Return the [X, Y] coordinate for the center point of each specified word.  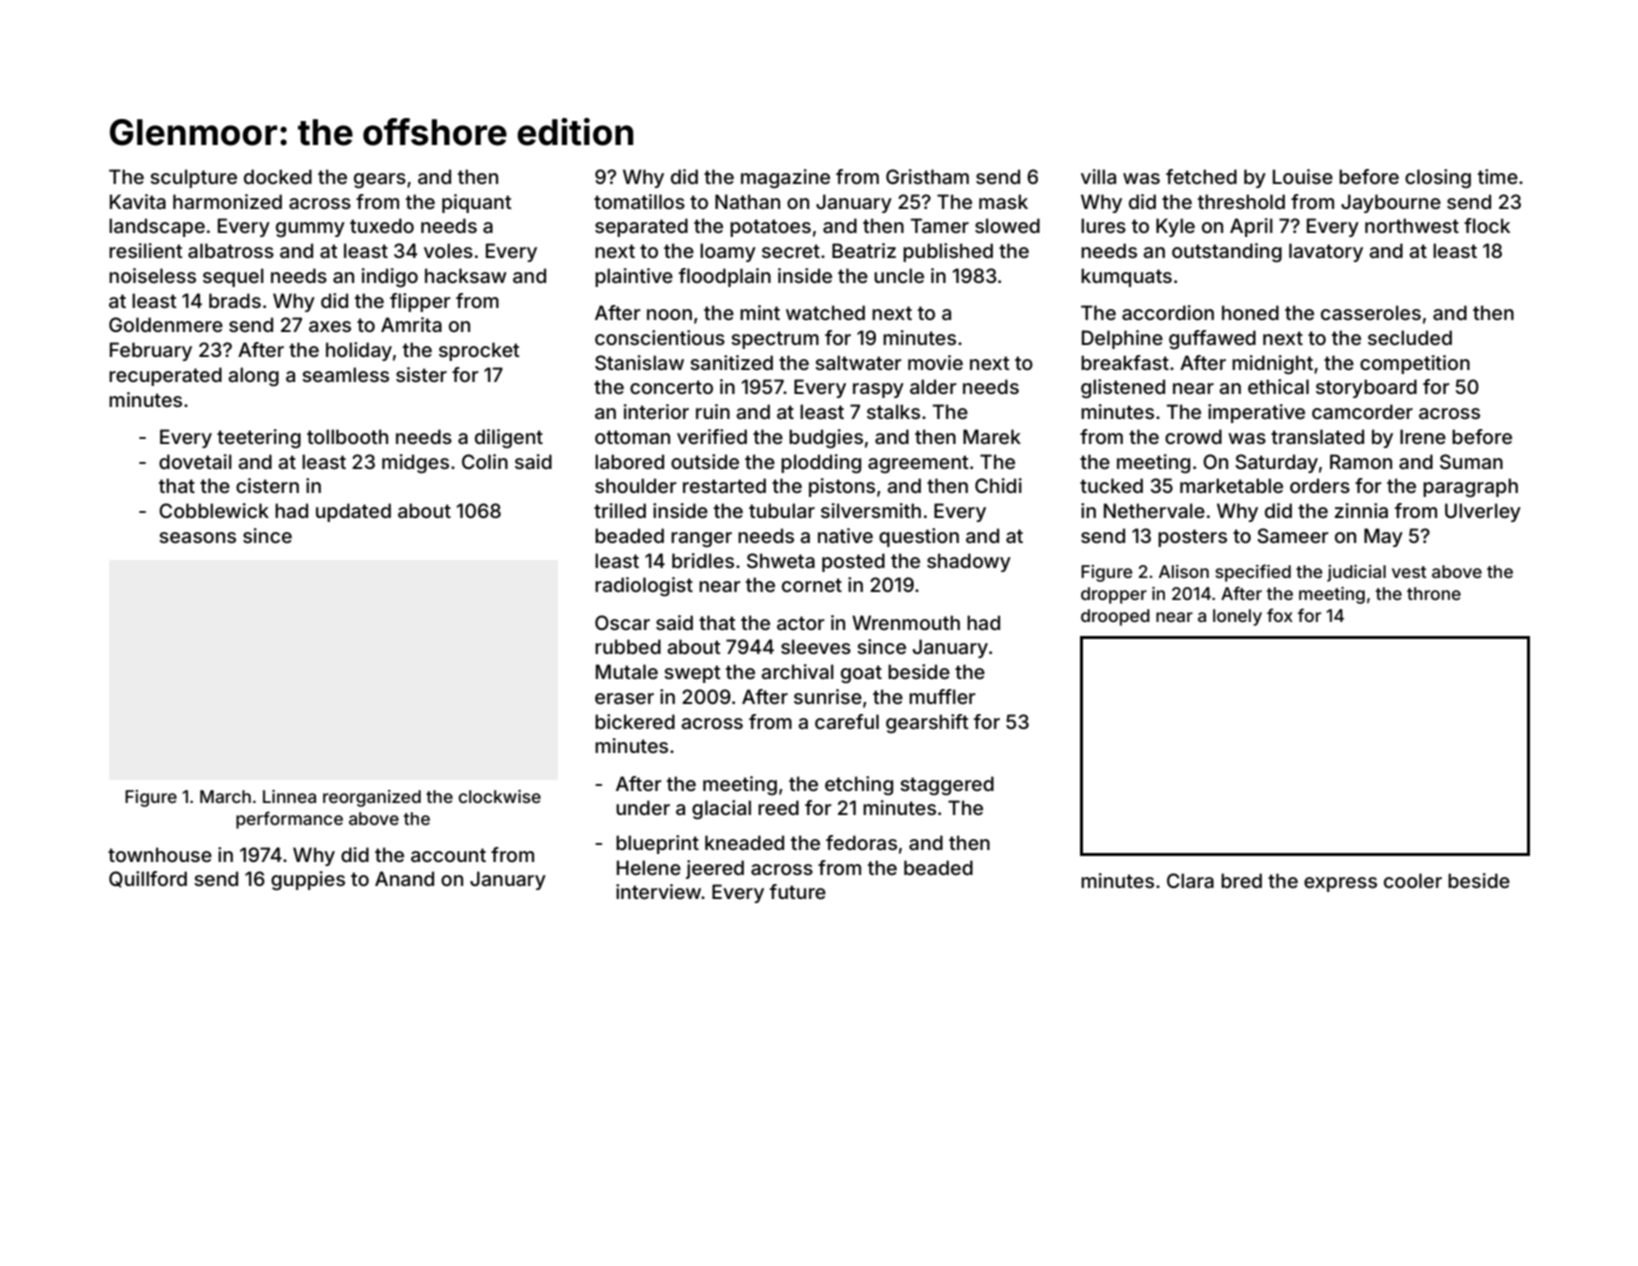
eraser [624, 698]
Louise [1303, 176]
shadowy [969, 562]
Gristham [927, 176]
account [448, 855]
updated [353, 512]
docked [278, 176]
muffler [942, 696]
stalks [893, 411]
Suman [1471, 462]
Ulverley [1483, 512]
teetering [259, 438]
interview [659, 891]
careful [847, 721]
